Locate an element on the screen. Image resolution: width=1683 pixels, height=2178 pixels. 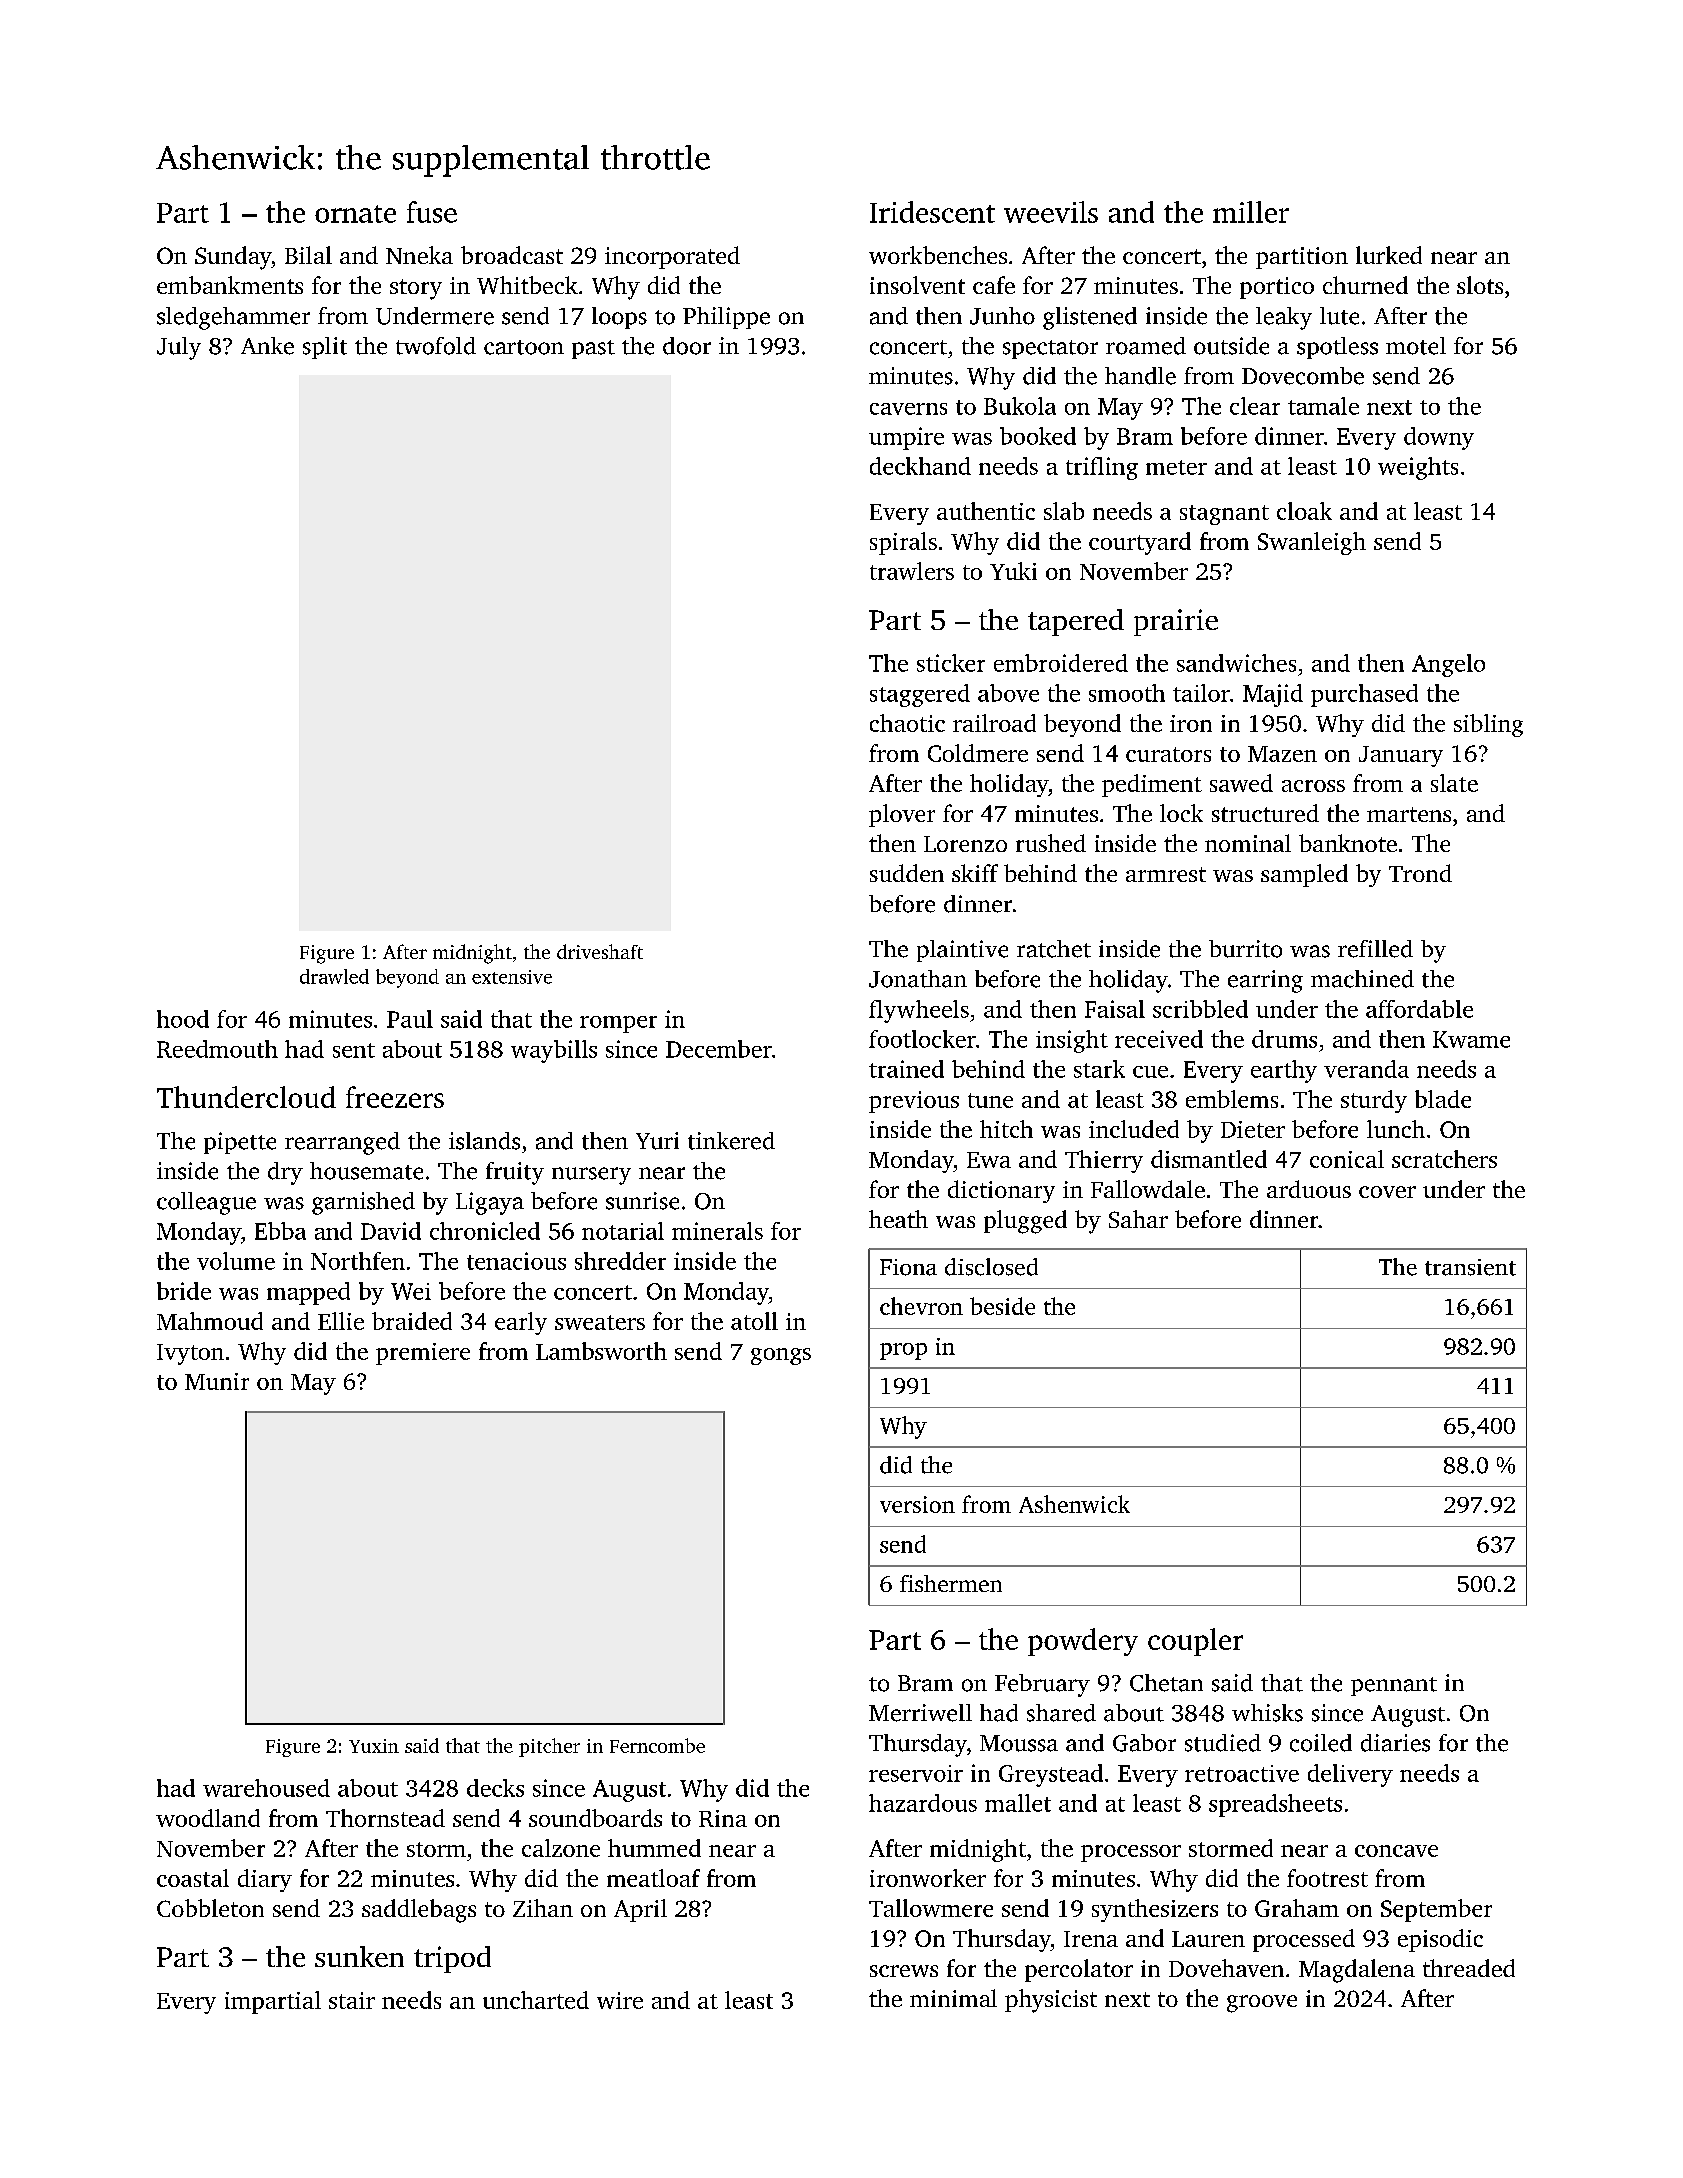
drawled is located at coordinates (334, 976).
